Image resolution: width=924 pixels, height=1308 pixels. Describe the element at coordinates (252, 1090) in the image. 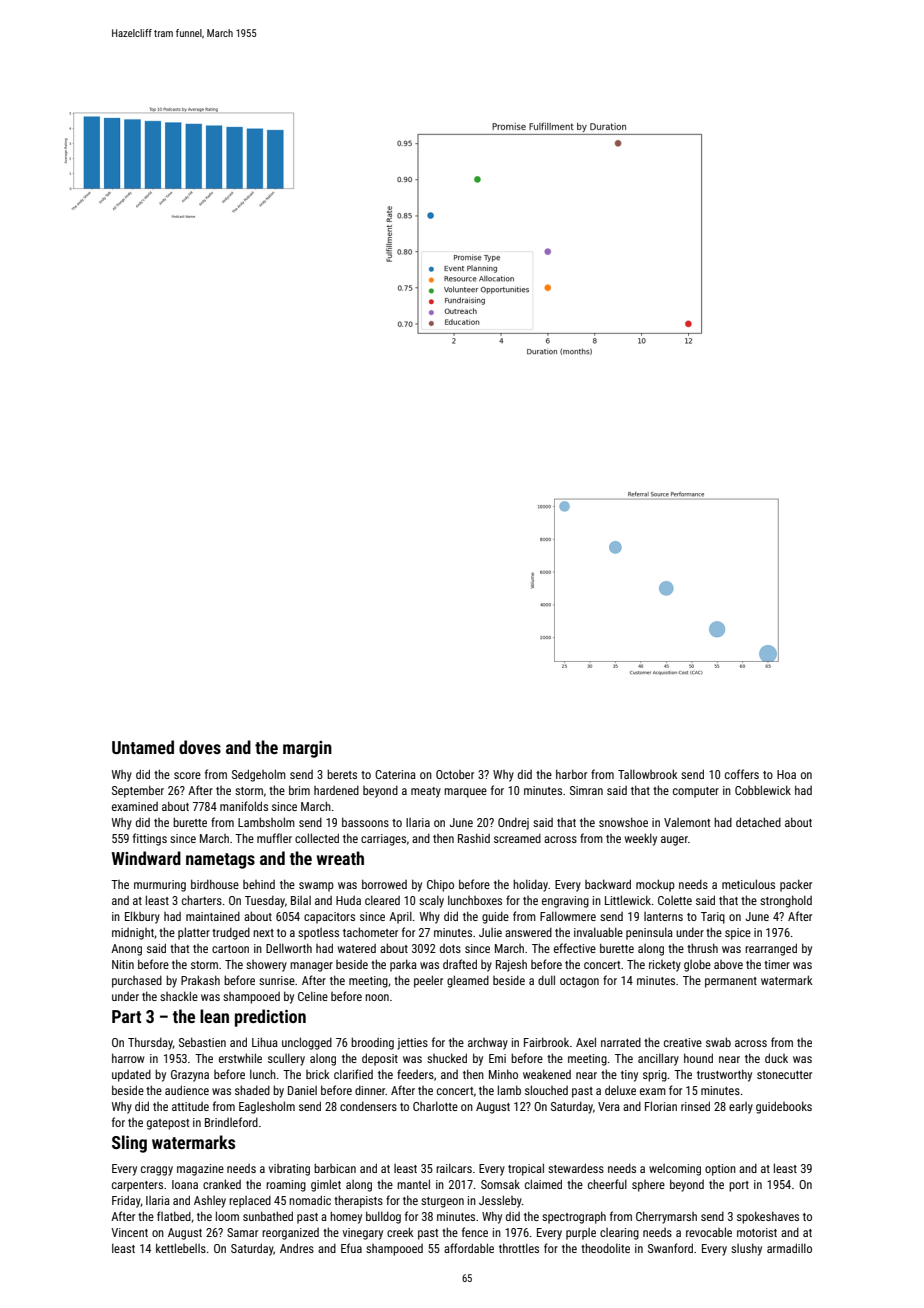

I see `shaded` at that location.
